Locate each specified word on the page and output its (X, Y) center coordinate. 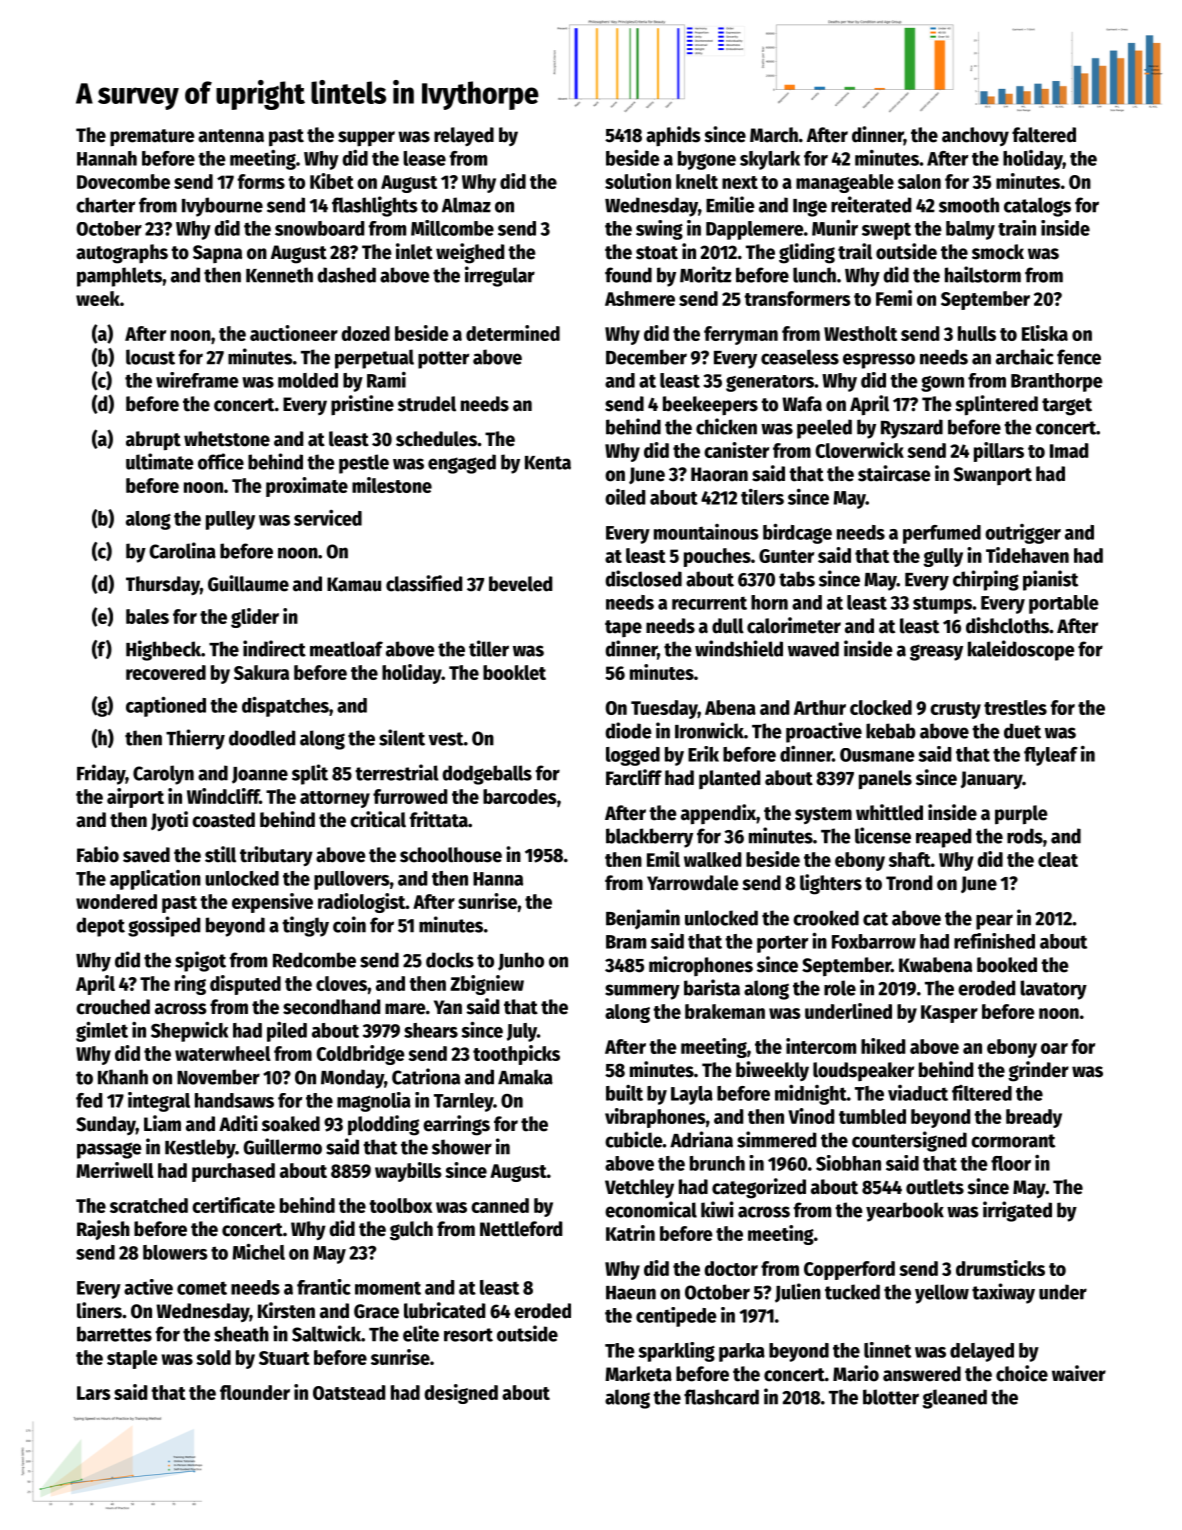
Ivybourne (222, 207)
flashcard (721, 1397)
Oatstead (349, 1392)
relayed (464, 136)
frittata (439, 819)
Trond (909, 883)
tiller (489, 648)
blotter (891, 1397)
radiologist (362, 903)
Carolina (182, 550)
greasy (936, 652)
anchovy (975, 136)
